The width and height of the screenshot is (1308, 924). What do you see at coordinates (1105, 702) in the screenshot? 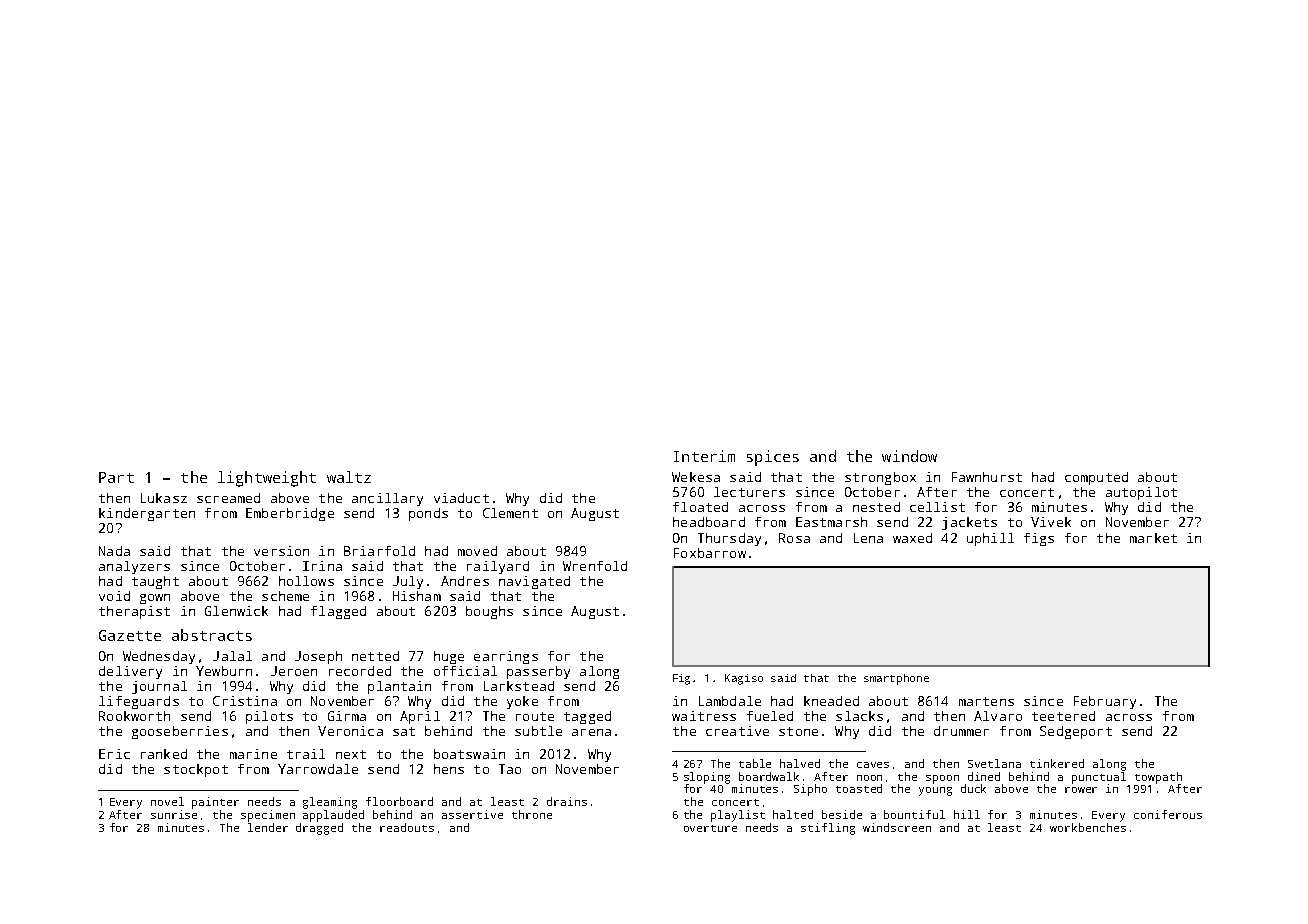
I see `February` at bounding box center [1105, 702].
